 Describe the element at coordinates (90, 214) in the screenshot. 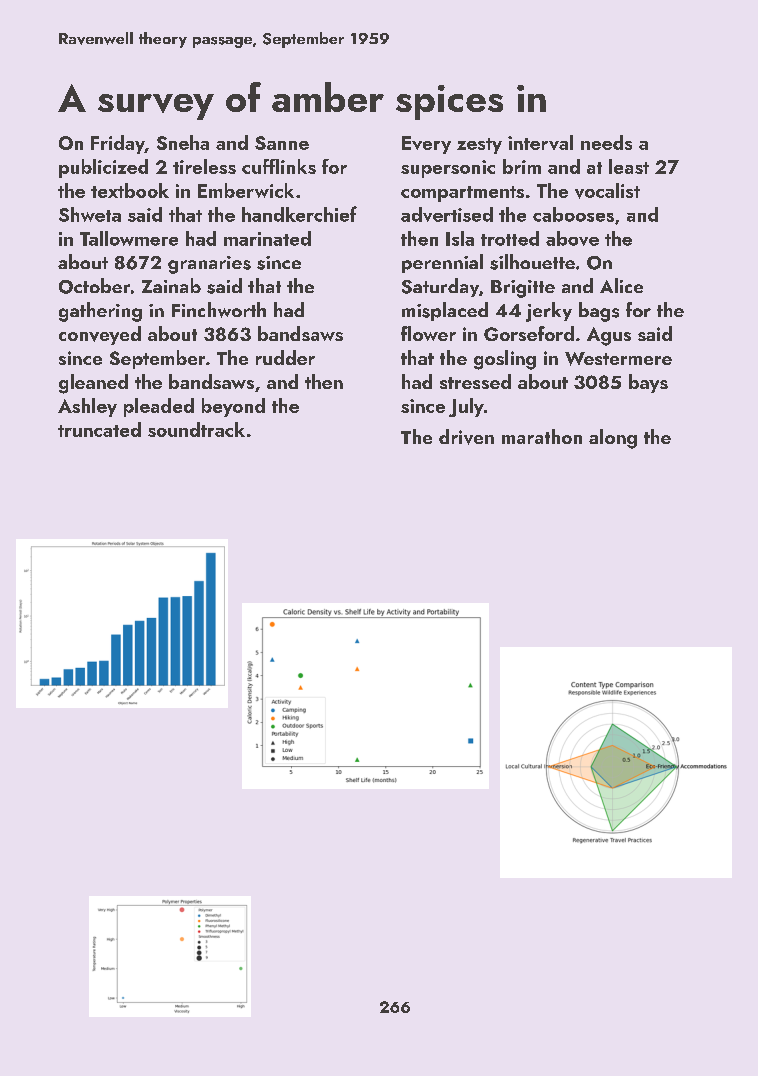

I see `Shweta` at that location.
